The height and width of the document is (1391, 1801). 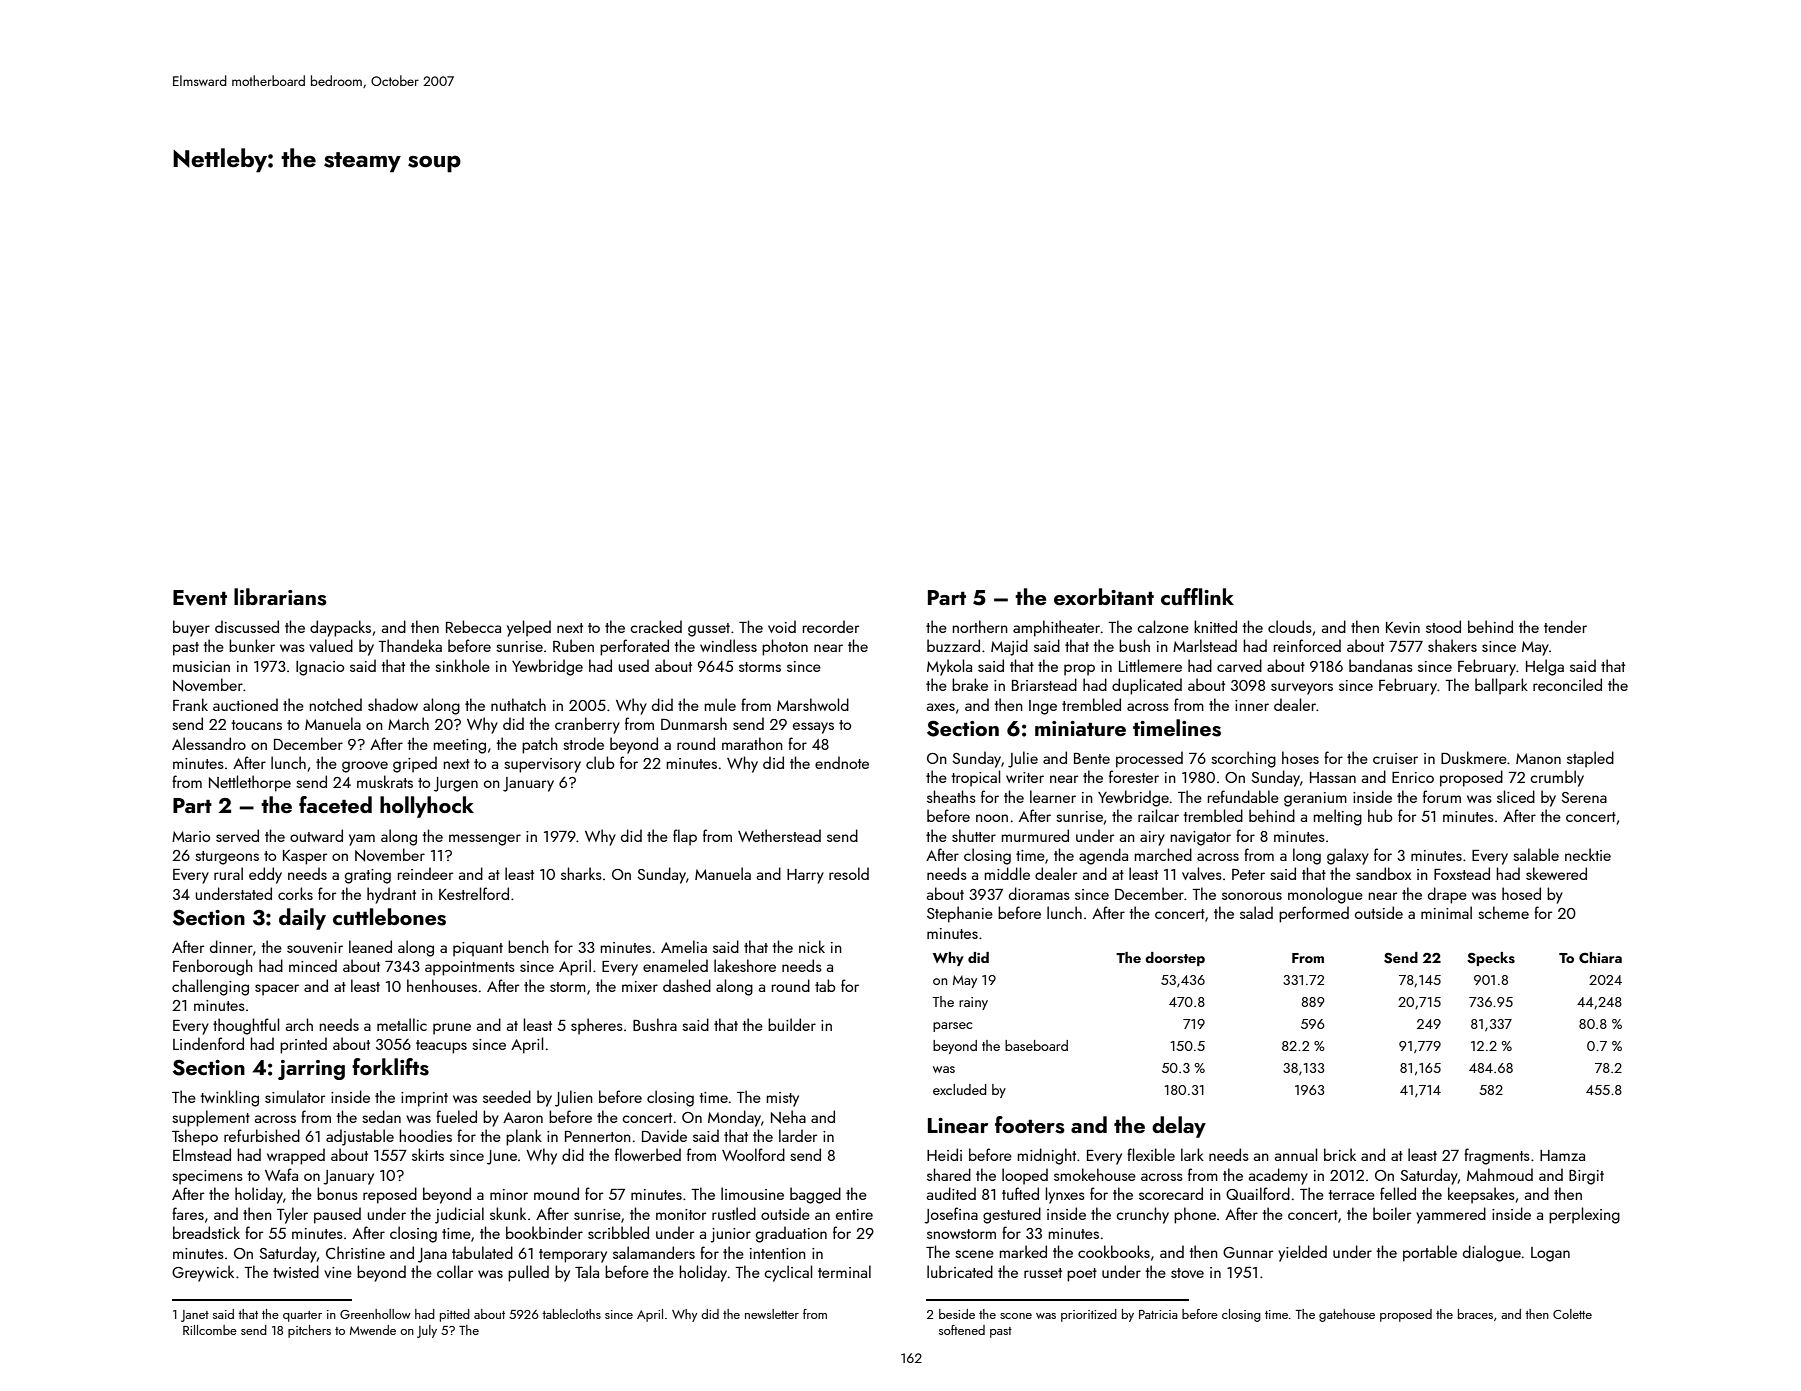 I want to click on Manon, so click(x=1538, y=758).
